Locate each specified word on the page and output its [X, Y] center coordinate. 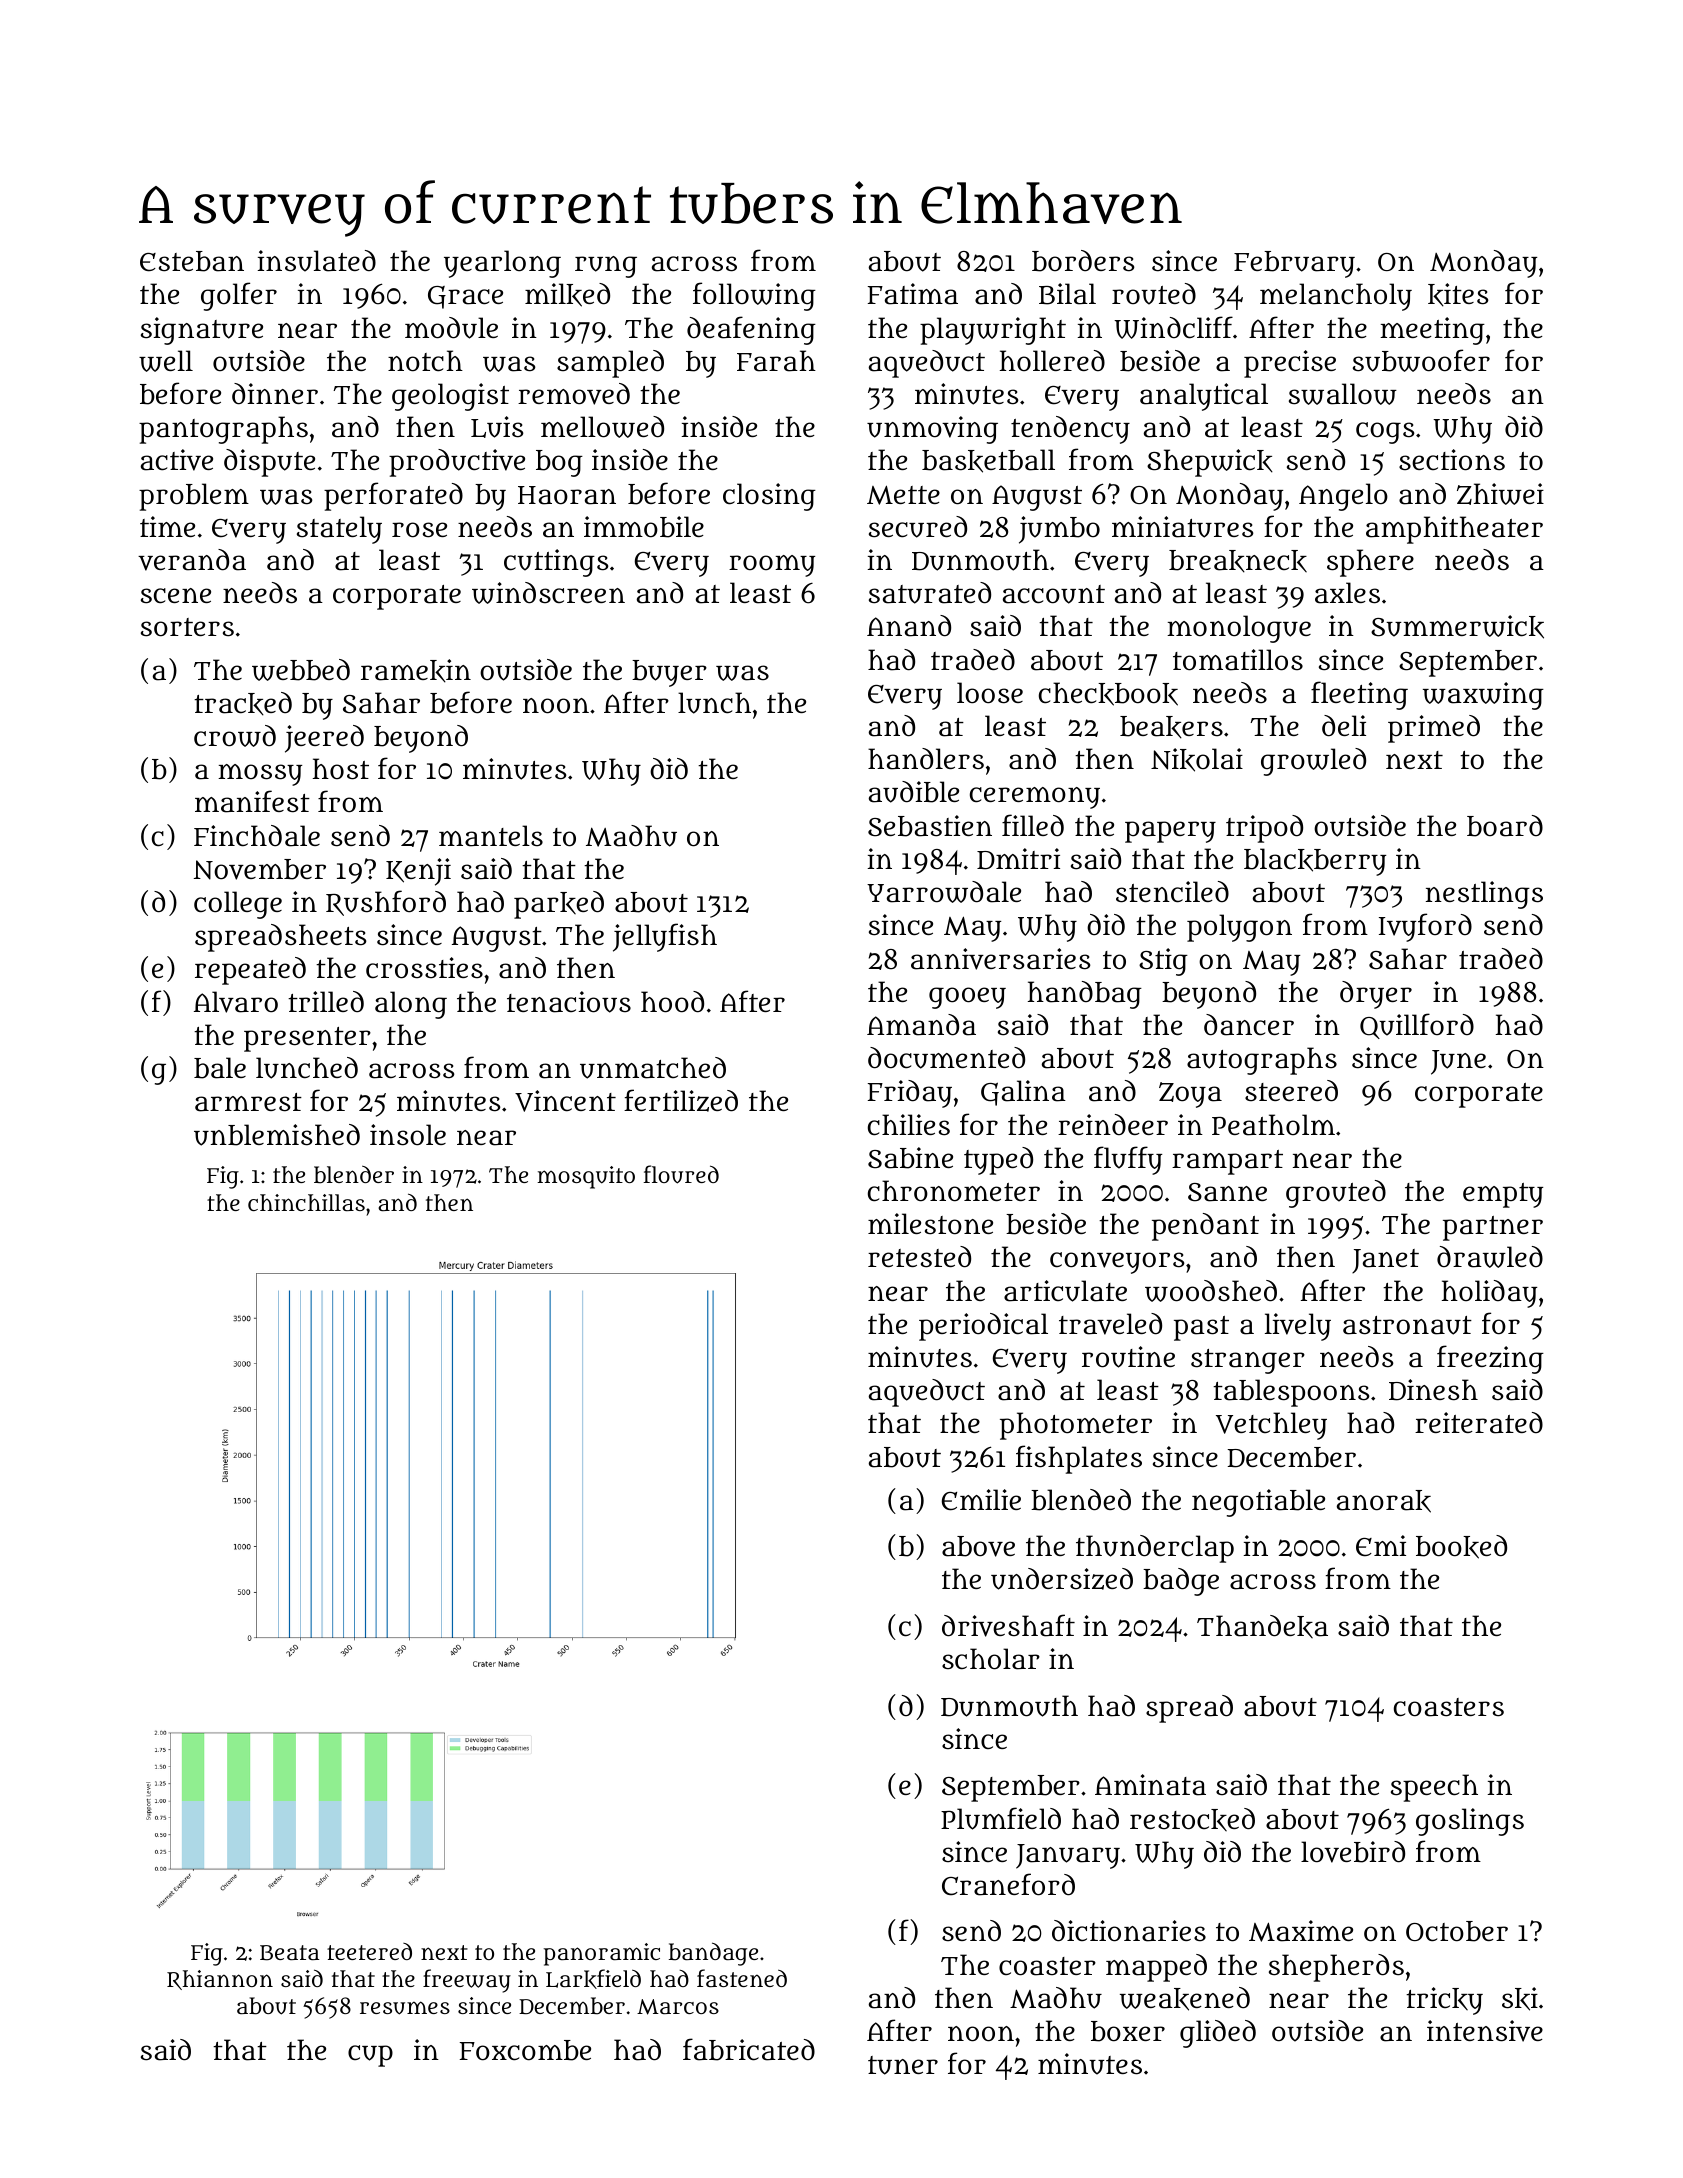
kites [1458, 295]
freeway [467, 1981]
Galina [1023, 1093]
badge [1181, 1582]
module [451, 328]
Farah [776, 361]
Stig [1163, 962]
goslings [1470, 1822]
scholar [991, 1659]
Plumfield [1001, 1818]
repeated [250, 971]
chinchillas [306, 1202]
